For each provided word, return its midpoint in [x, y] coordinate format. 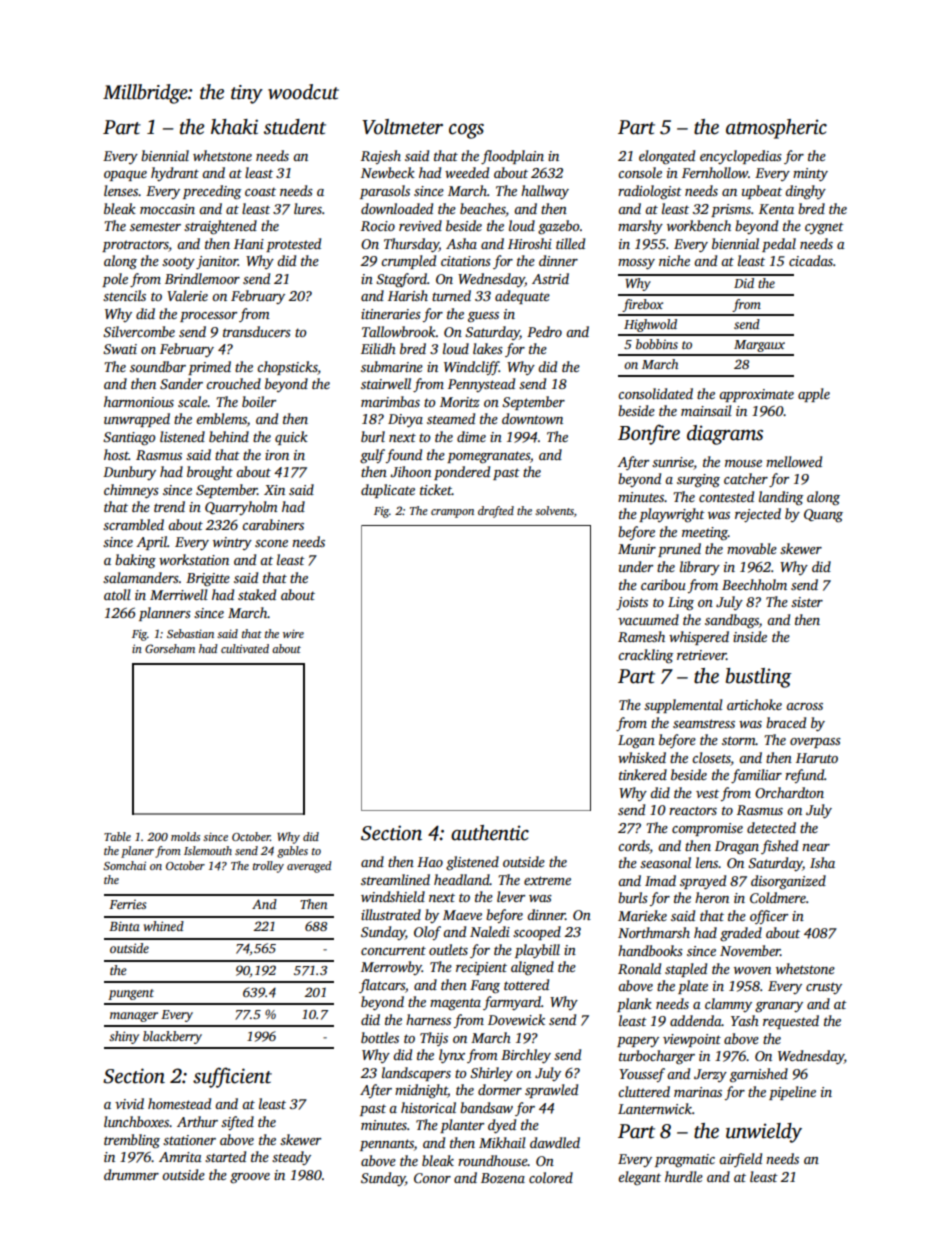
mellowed [794, 461]
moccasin [167, 209]
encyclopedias [741, 157]
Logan [636, 742]
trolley [268, 867]
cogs [466, 131]
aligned [532, 968]
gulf [372, 456]
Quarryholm [241, 508]
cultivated [245, 648]
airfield [740, 1160]
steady [291, 1158]
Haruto [817, 758]
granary [779, 1007]
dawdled [555, 1142]
